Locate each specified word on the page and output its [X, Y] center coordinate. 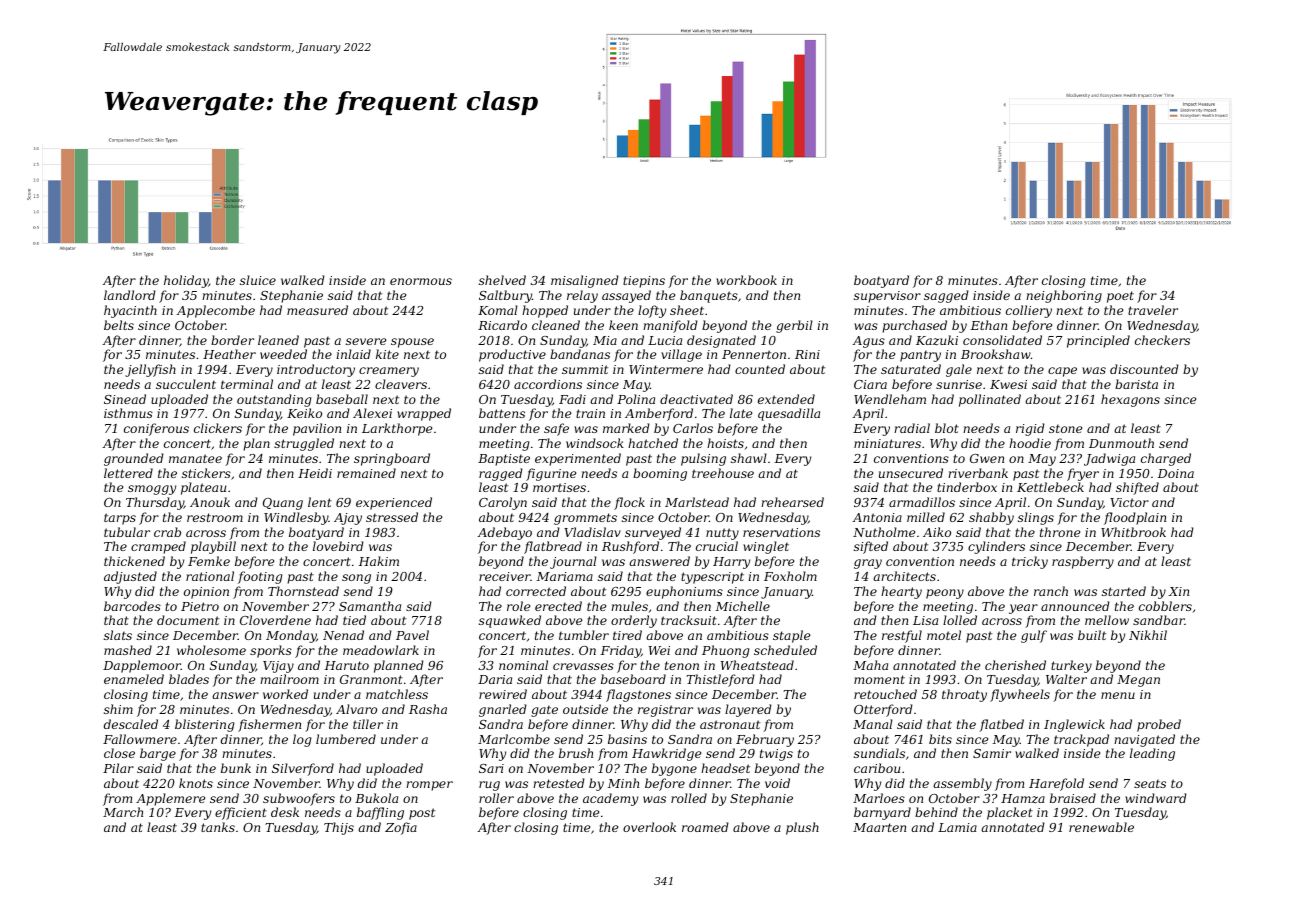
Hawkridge [666, 754]
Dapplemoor [142, 666]
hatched [653, 443]
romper [429, 786]
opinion [206, 593]
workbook [746, 280]
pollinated [990, 400]
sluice [258, 280]
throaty [964, 695]
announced [1075, 606]
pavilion [317, 429]
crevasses [583, 666]
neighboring [1064, 296]
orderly [634, 621]
